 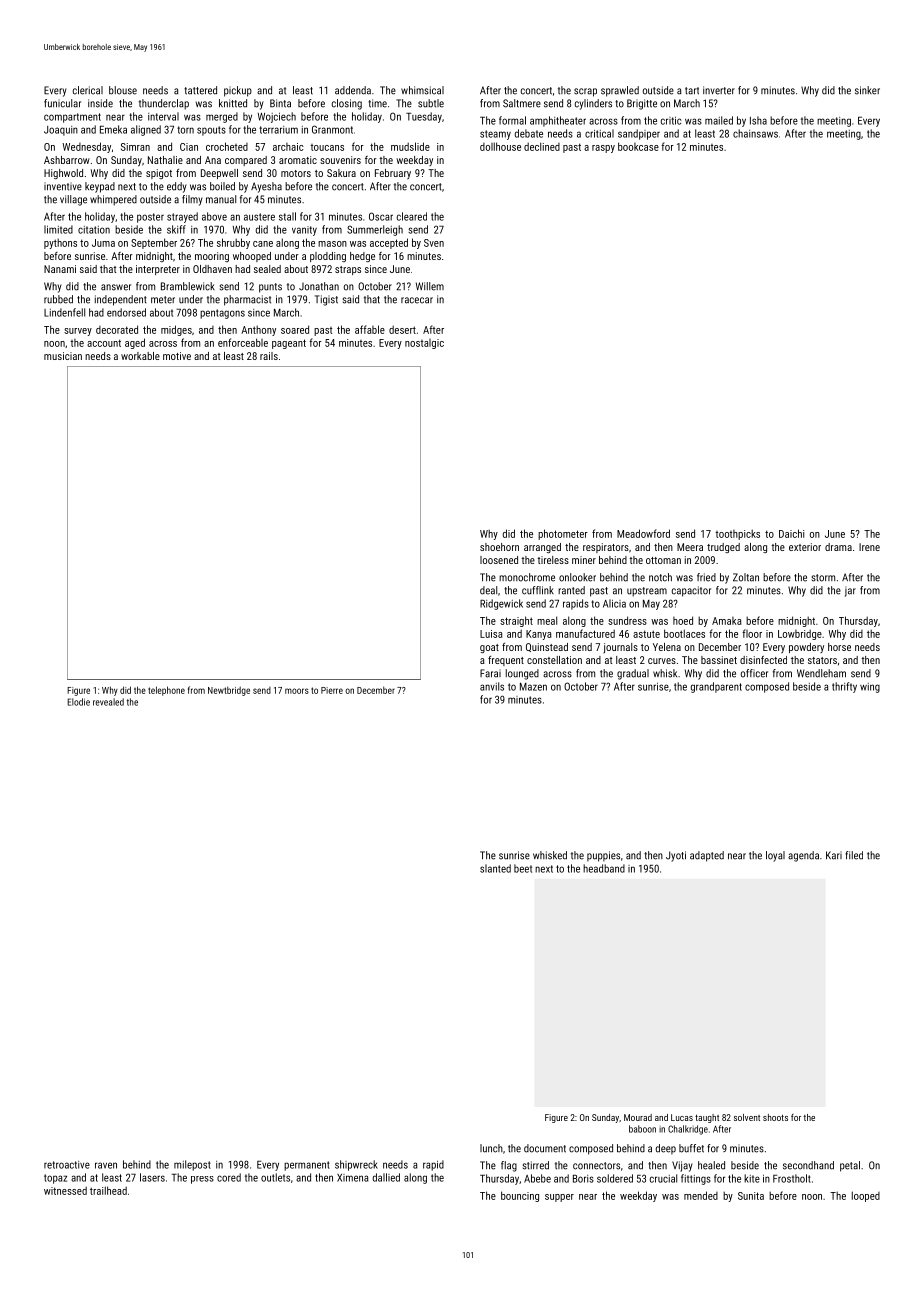 I want to click on aged, so click(x=135, y=343).
